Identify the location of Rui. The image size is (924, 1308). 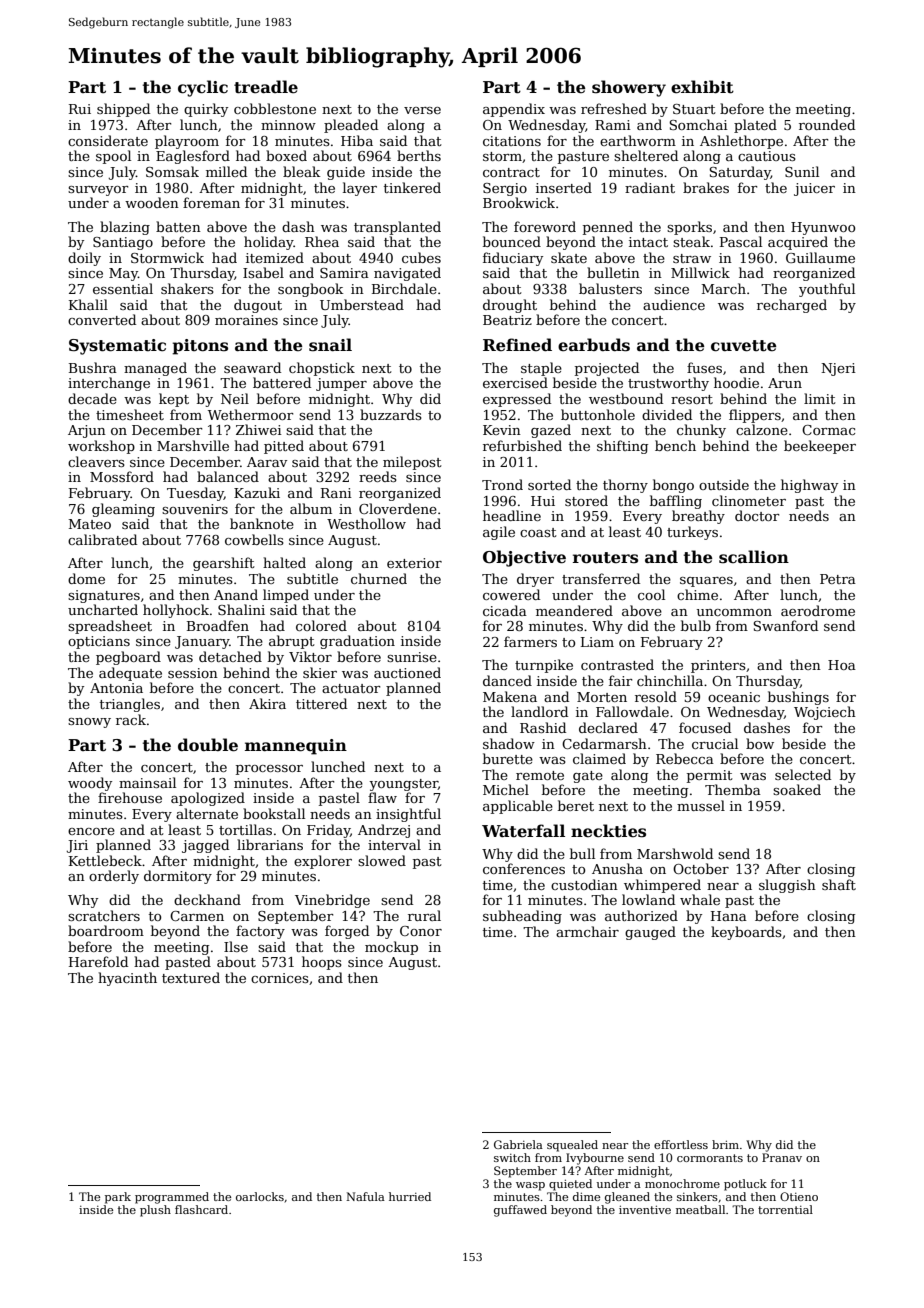
(80, 109).
